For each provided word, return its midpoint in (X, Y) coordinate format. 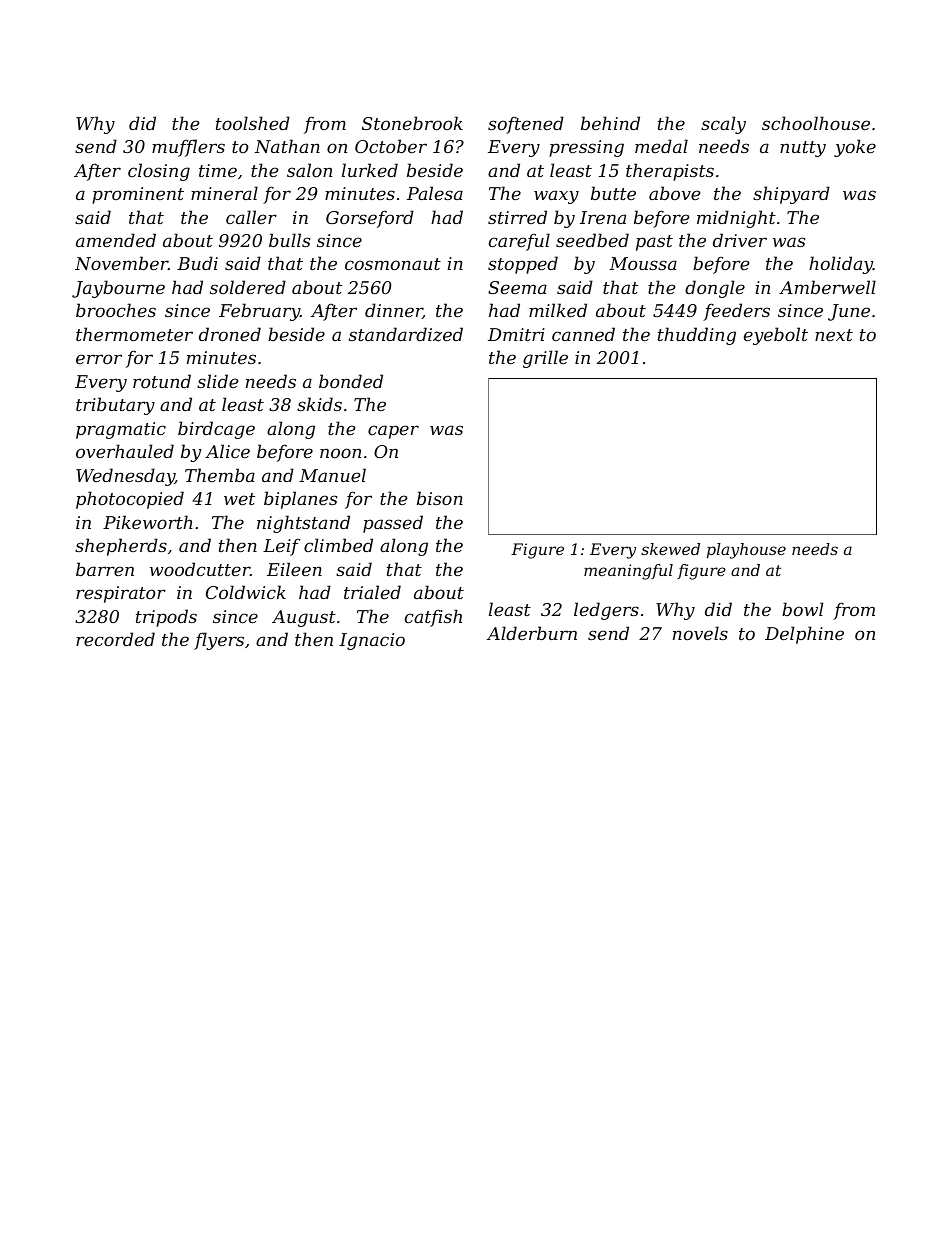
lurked (370, 170)
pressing (586, 148)
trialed (372, 592)
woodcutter (200, 569)
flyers (219, 641)
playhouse (746, 551)
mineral (224, 193)
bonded (351, 381)
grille (545, 359)
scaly (723, 125)
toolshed (253, 123)
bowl (802, 609)
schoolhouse (816, 123)
